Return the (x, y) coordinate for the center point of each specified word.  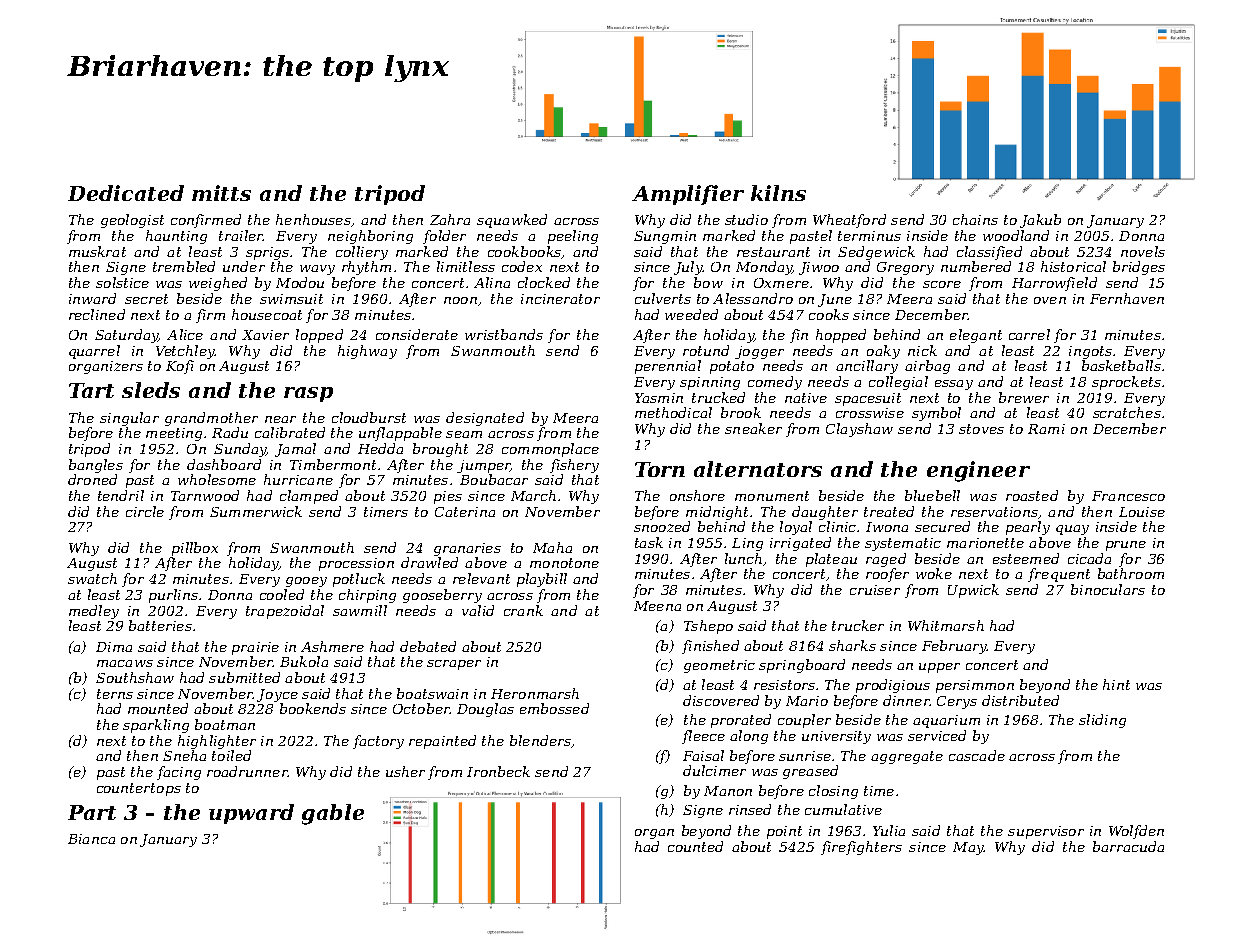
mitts (221, 193)
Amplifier (688, 195)
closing (833, 792)
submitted (244, 677)
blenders (540, 740)
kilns (778, 193)
